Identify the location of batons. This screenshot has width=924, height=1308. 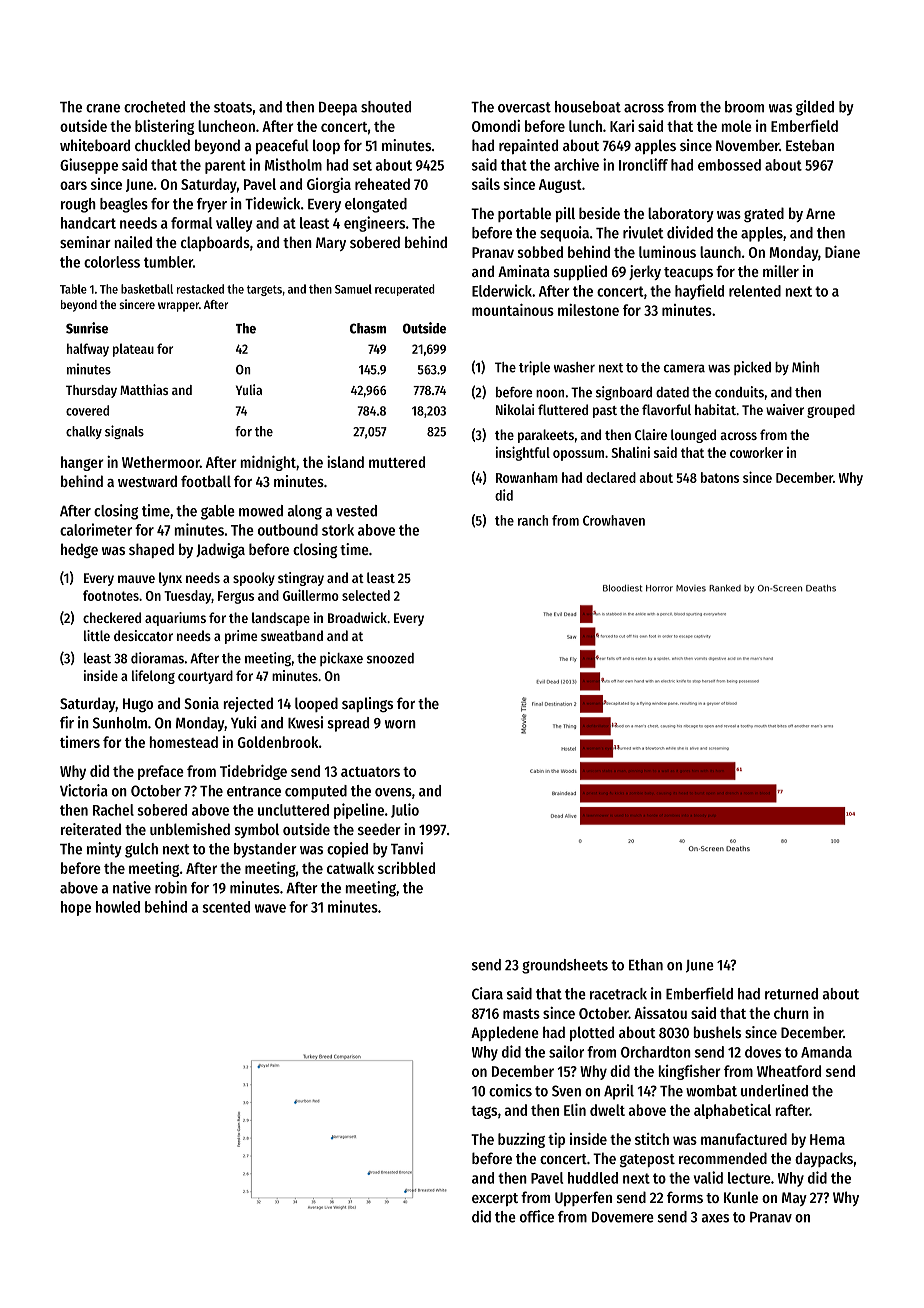
(720, 477).
